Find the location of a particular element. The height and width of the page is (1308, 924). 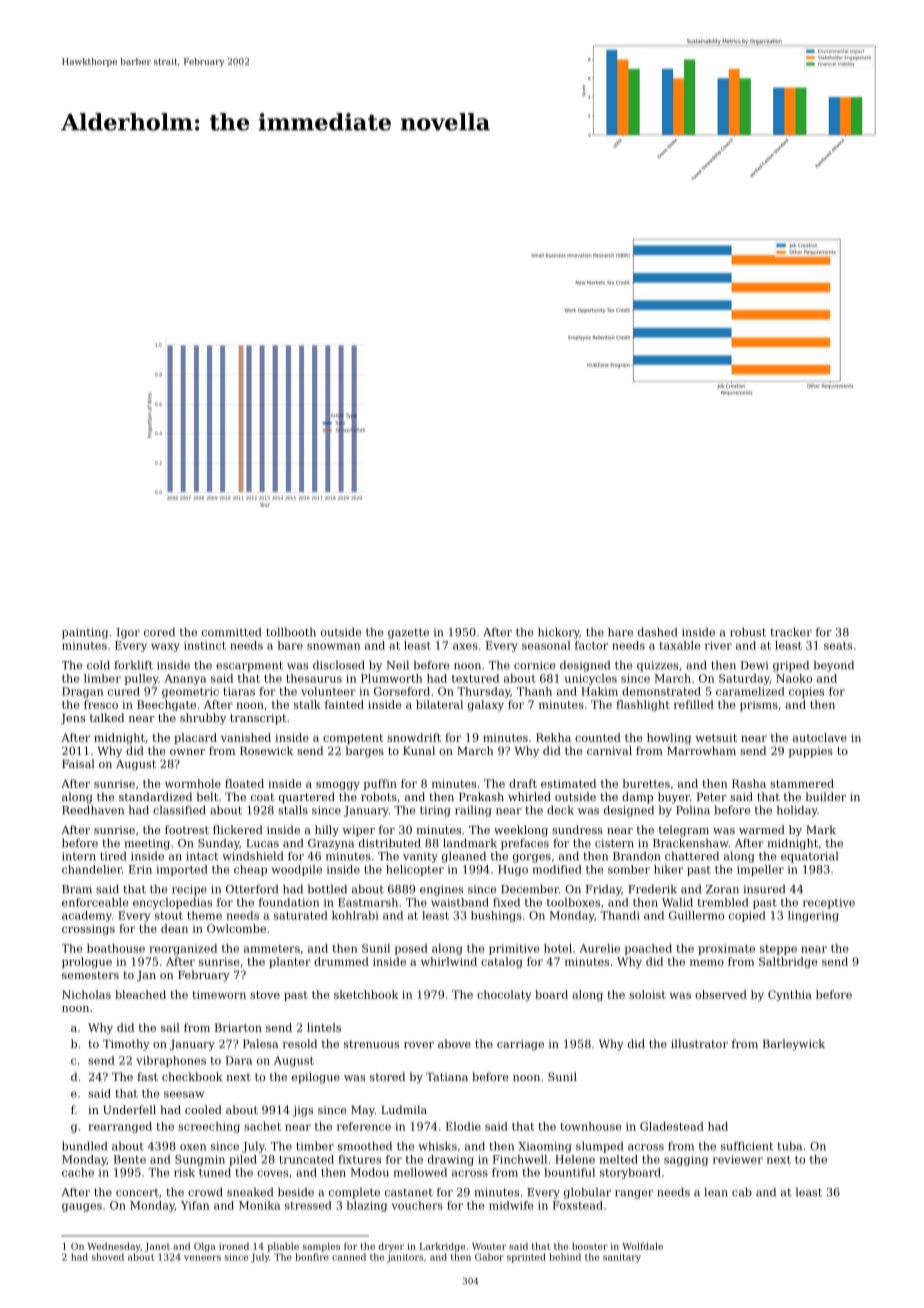

Kunal is located at coordinates (419, 750).
